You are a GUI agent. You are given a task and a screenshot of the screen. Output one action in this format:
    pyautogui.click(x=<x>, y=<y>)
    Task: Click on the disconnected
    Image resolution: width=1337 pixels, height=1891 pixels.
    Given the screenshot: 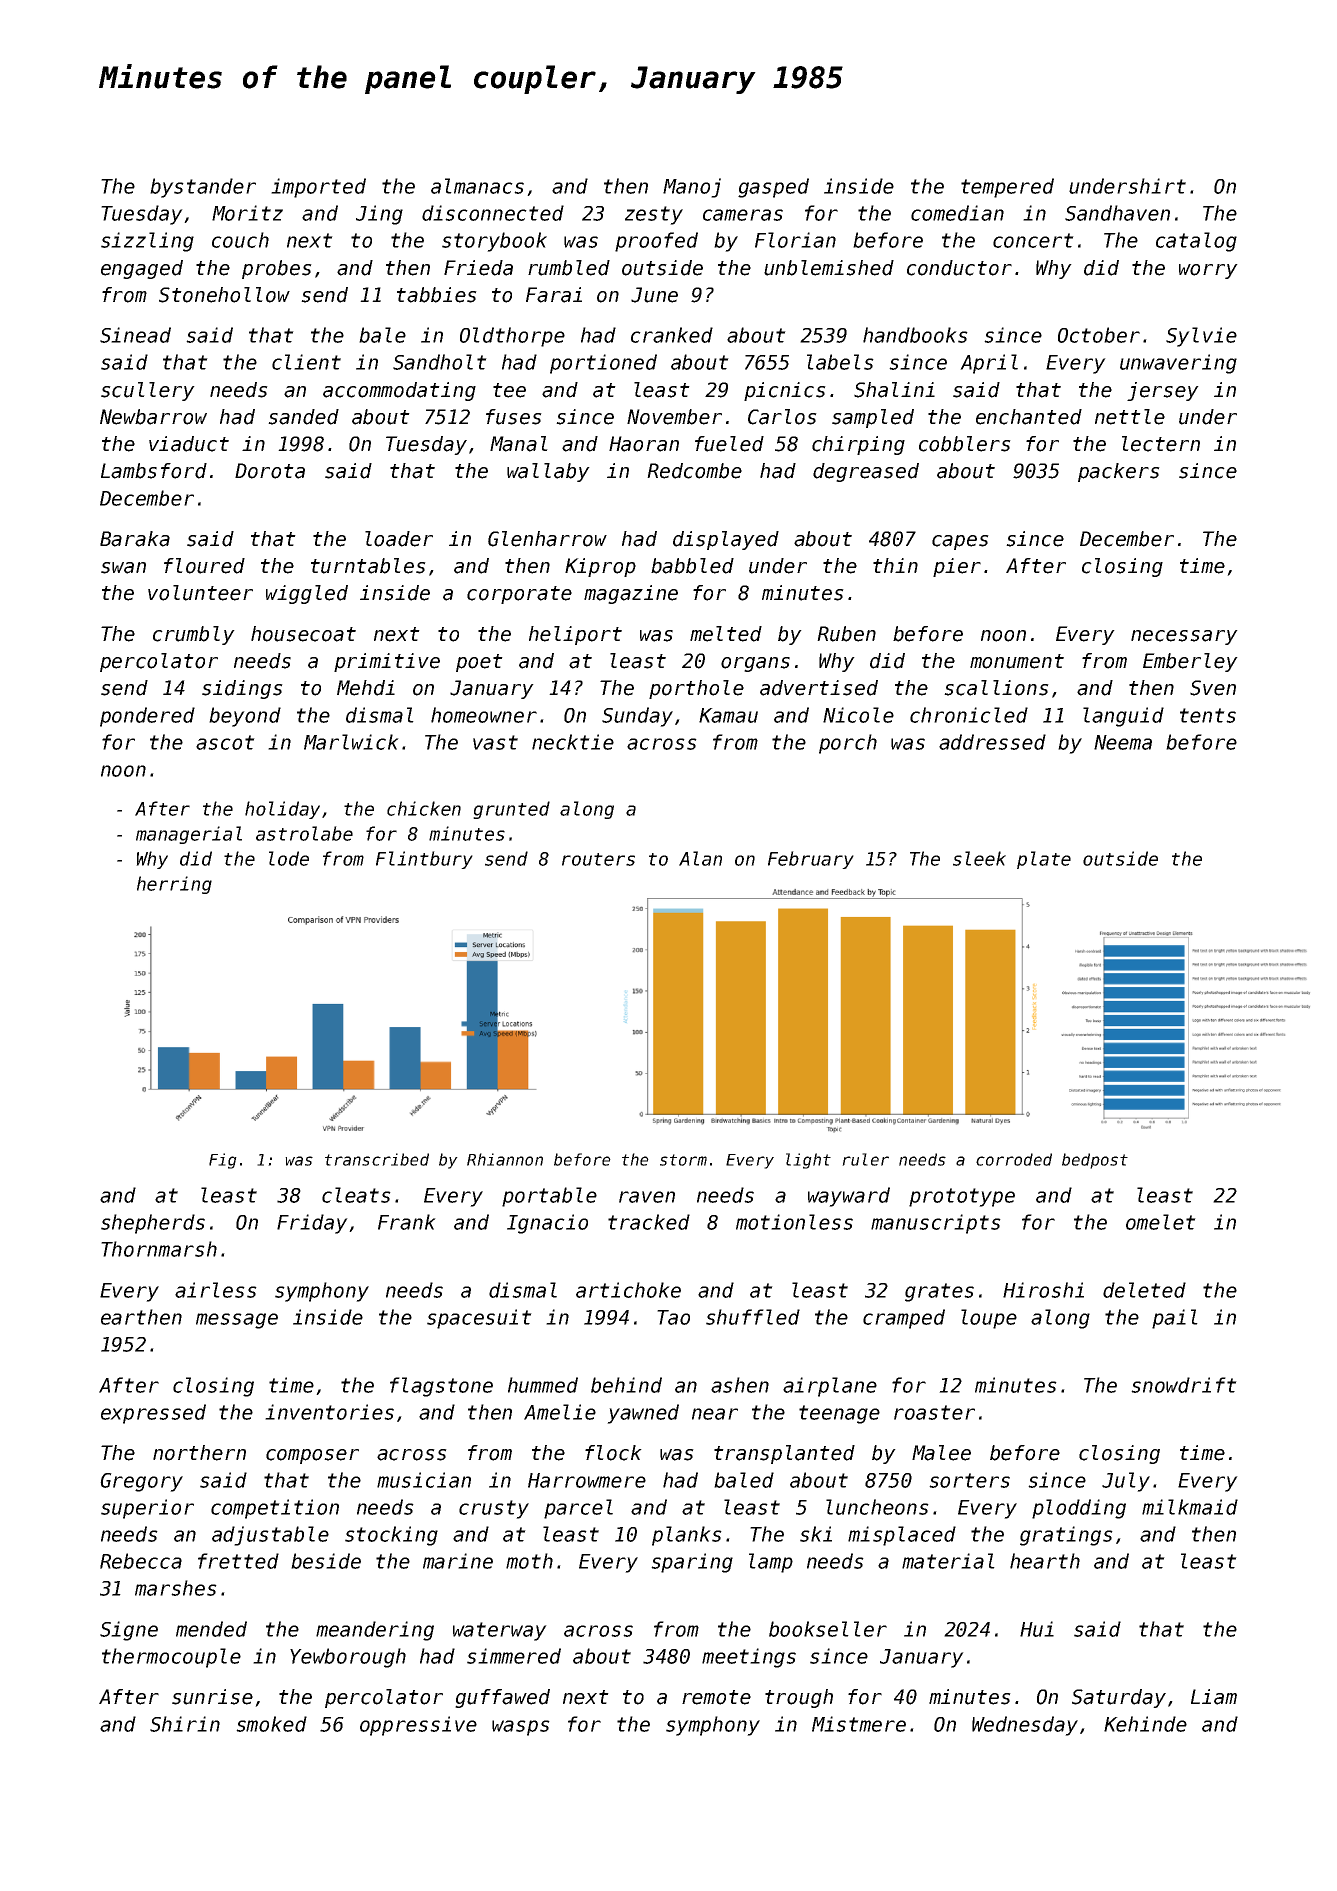 What is the action you would take?
    pyautogui.click(x=493, y=213)
